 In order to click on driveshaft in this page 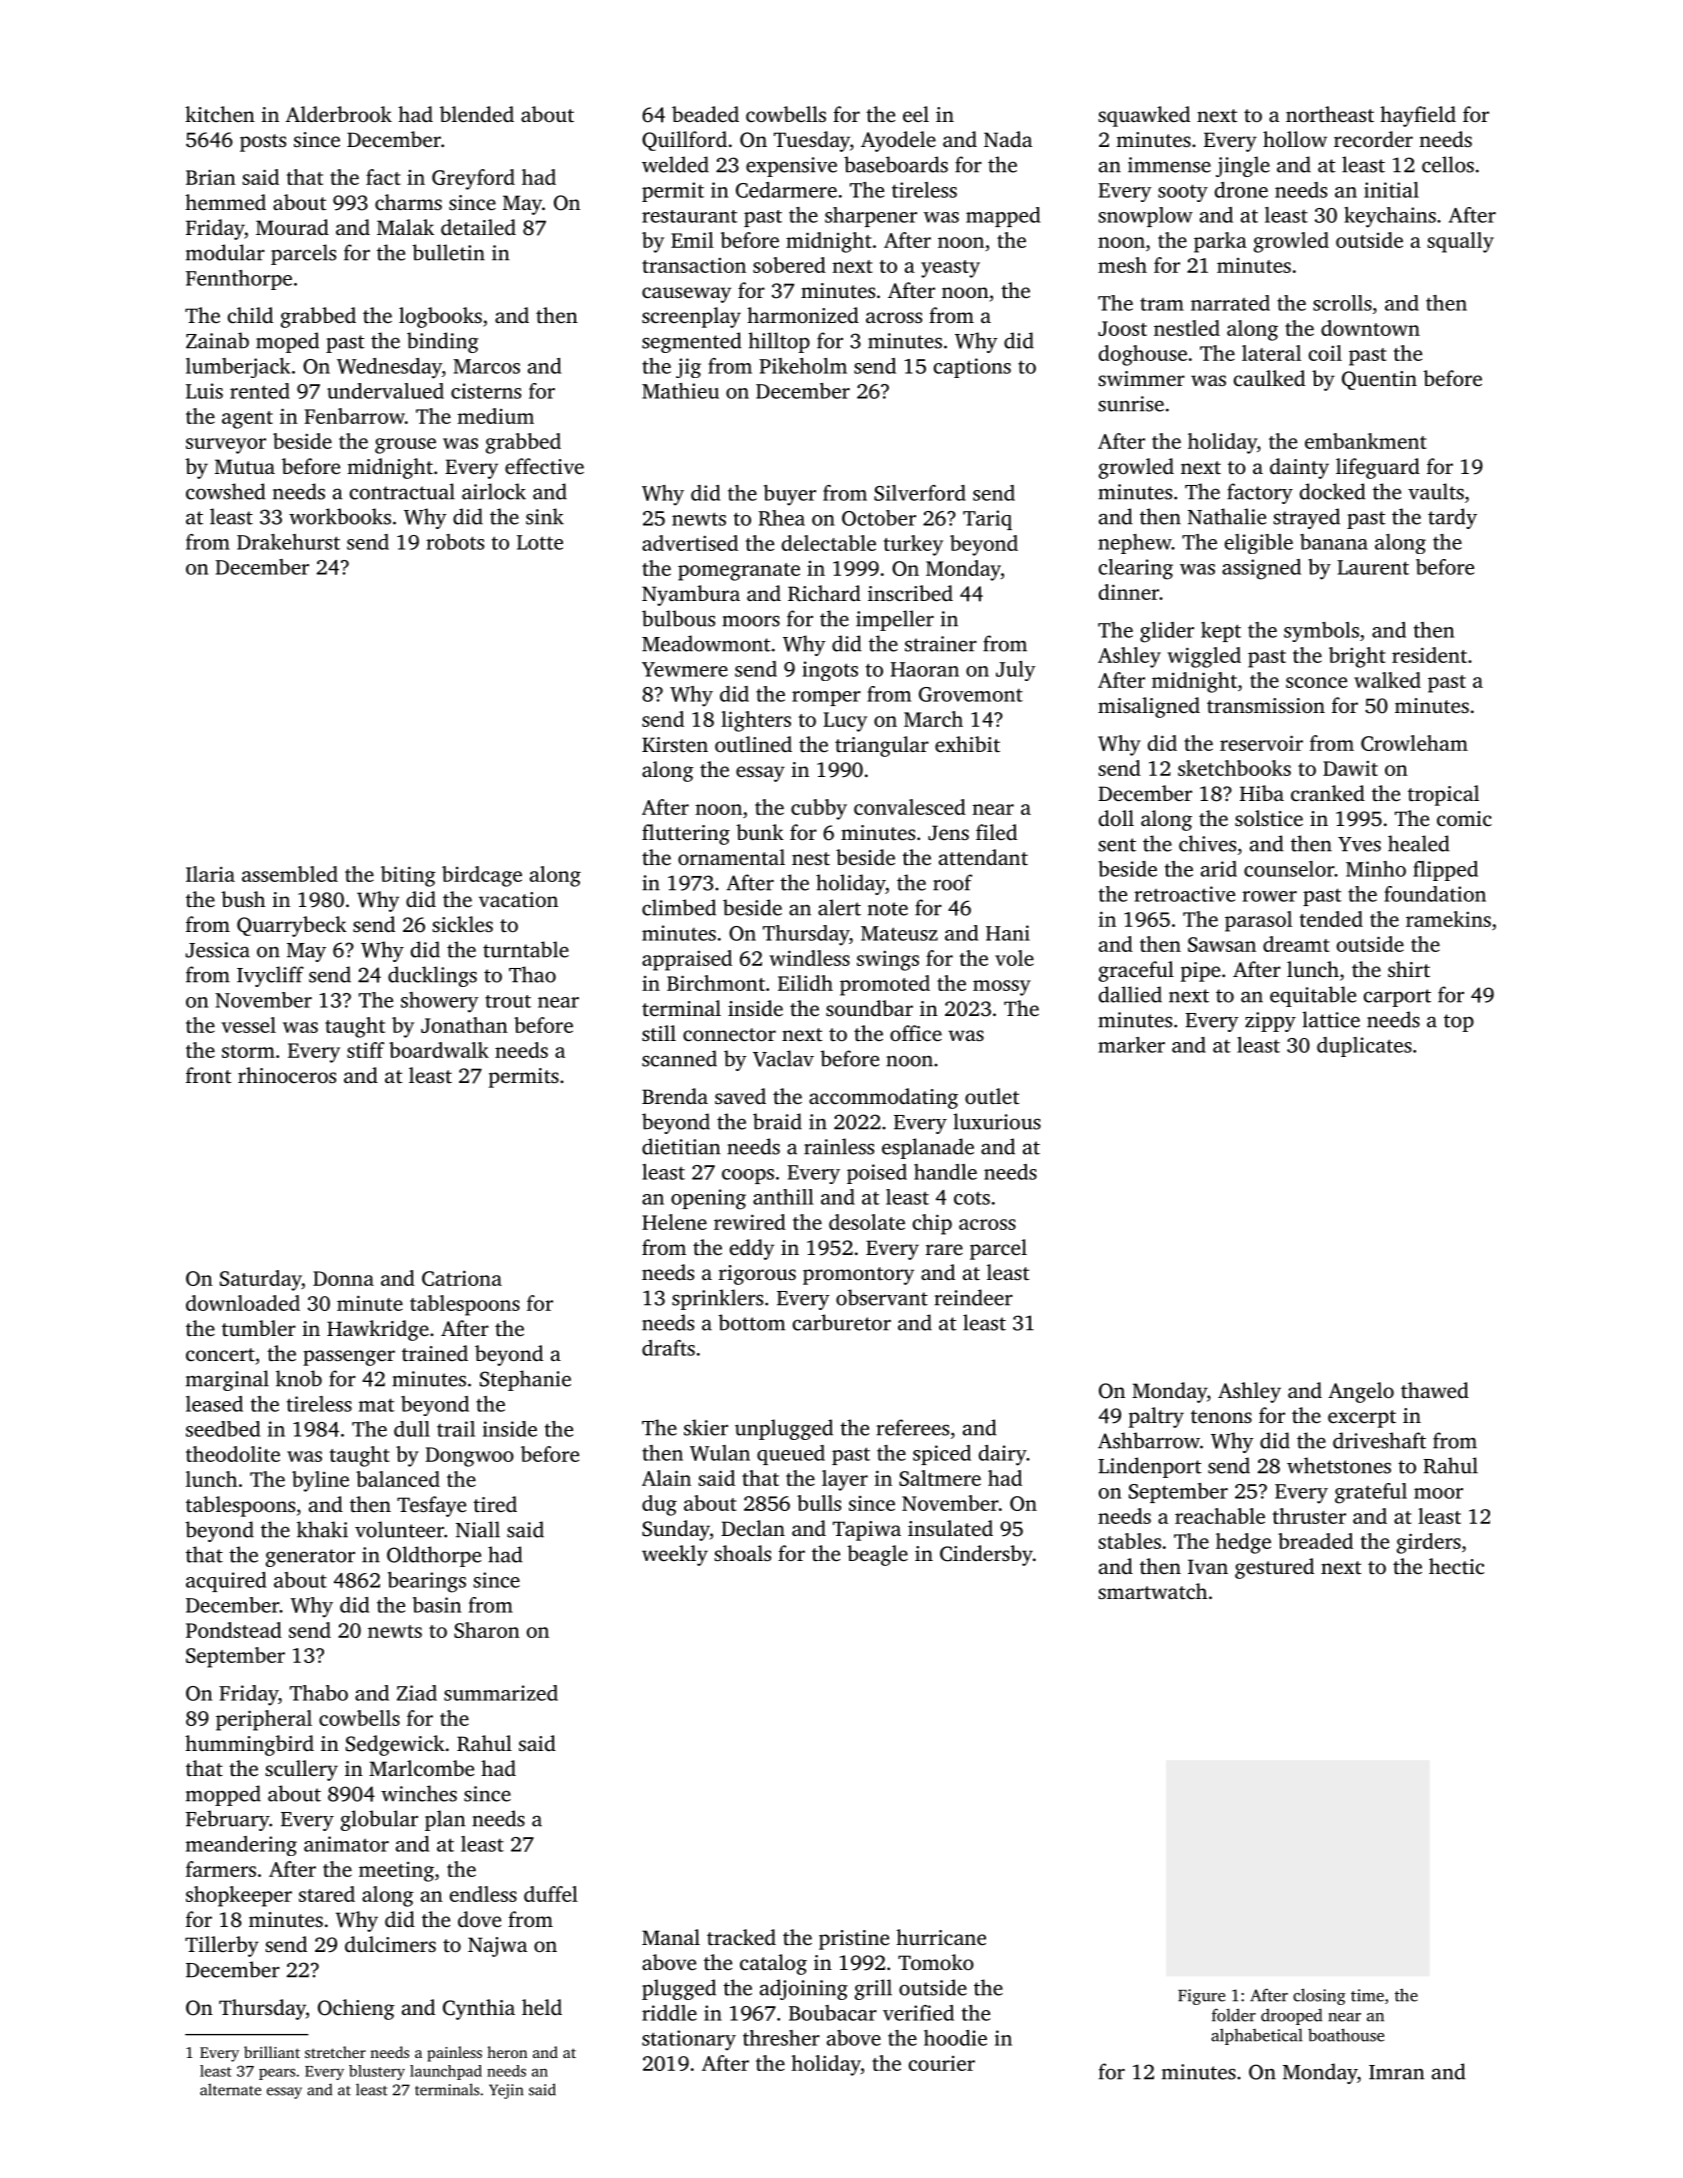, I will do `click(1379, 1440)`.
